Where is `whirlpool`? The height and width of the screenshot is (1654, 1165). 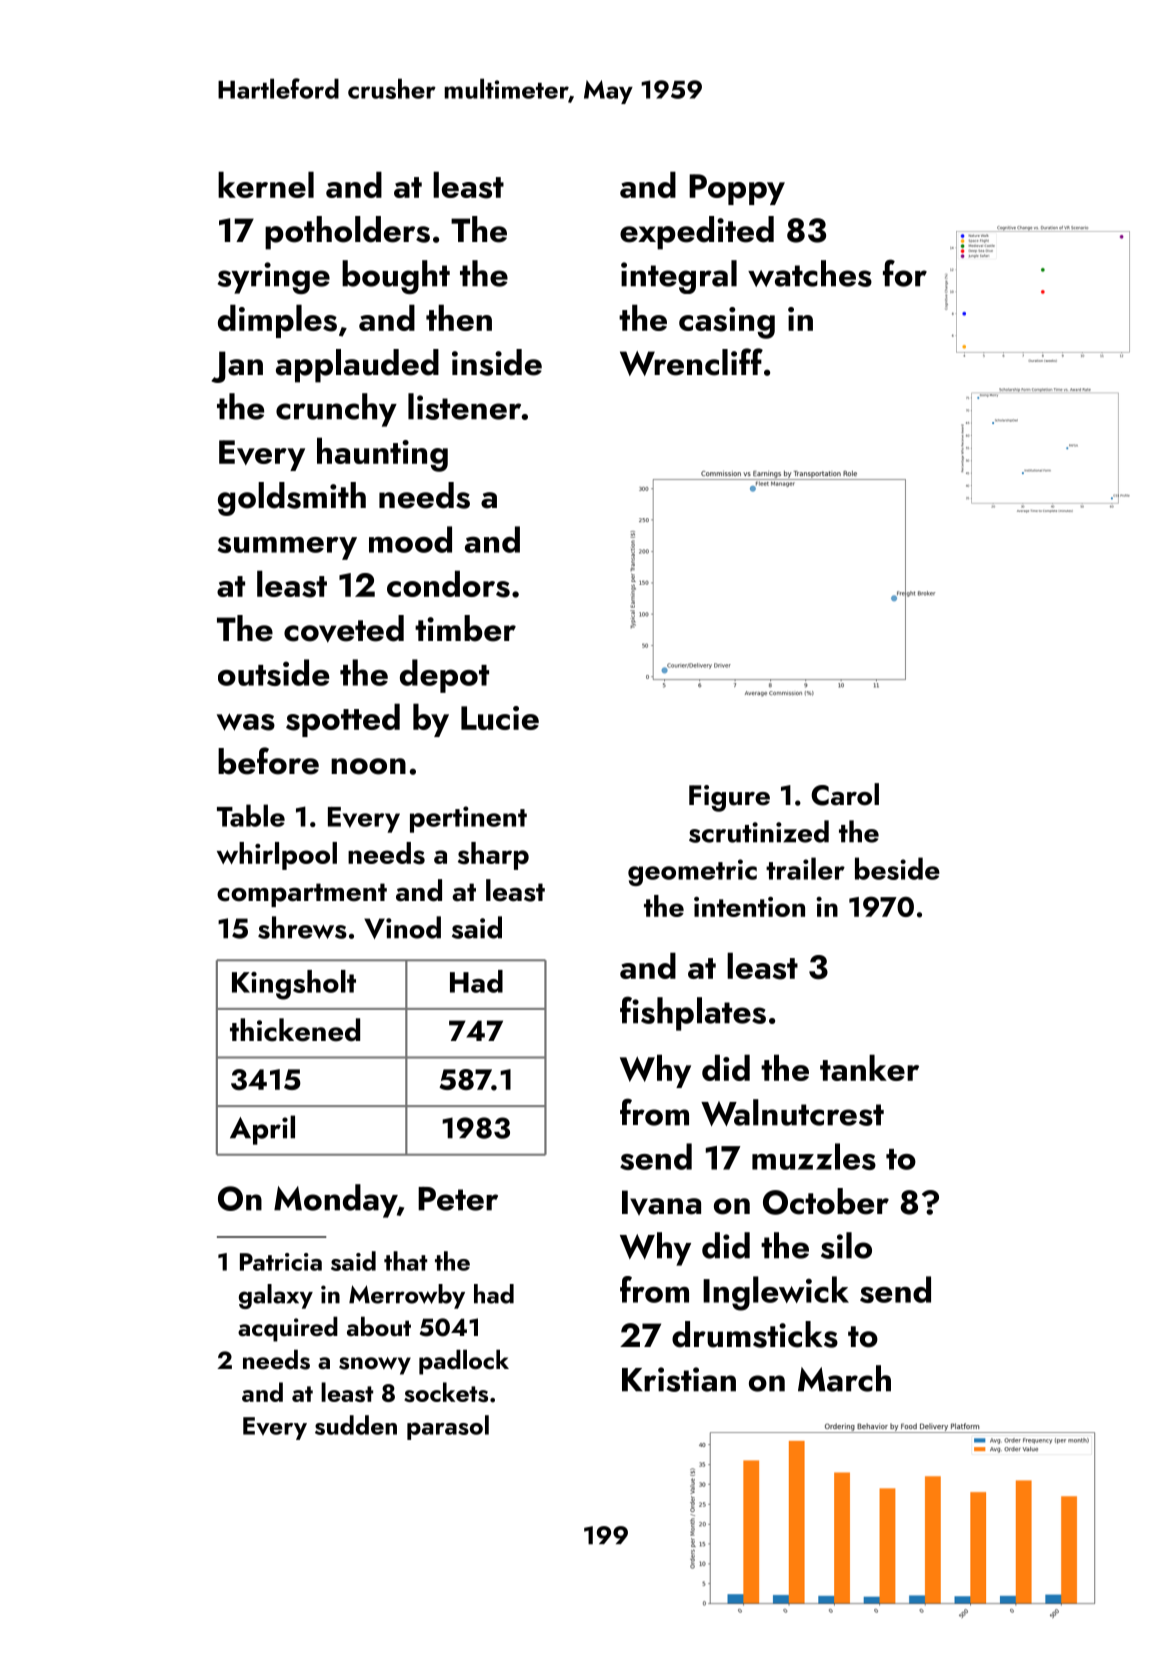
whirlpool is located at coordinates (277, 856).
